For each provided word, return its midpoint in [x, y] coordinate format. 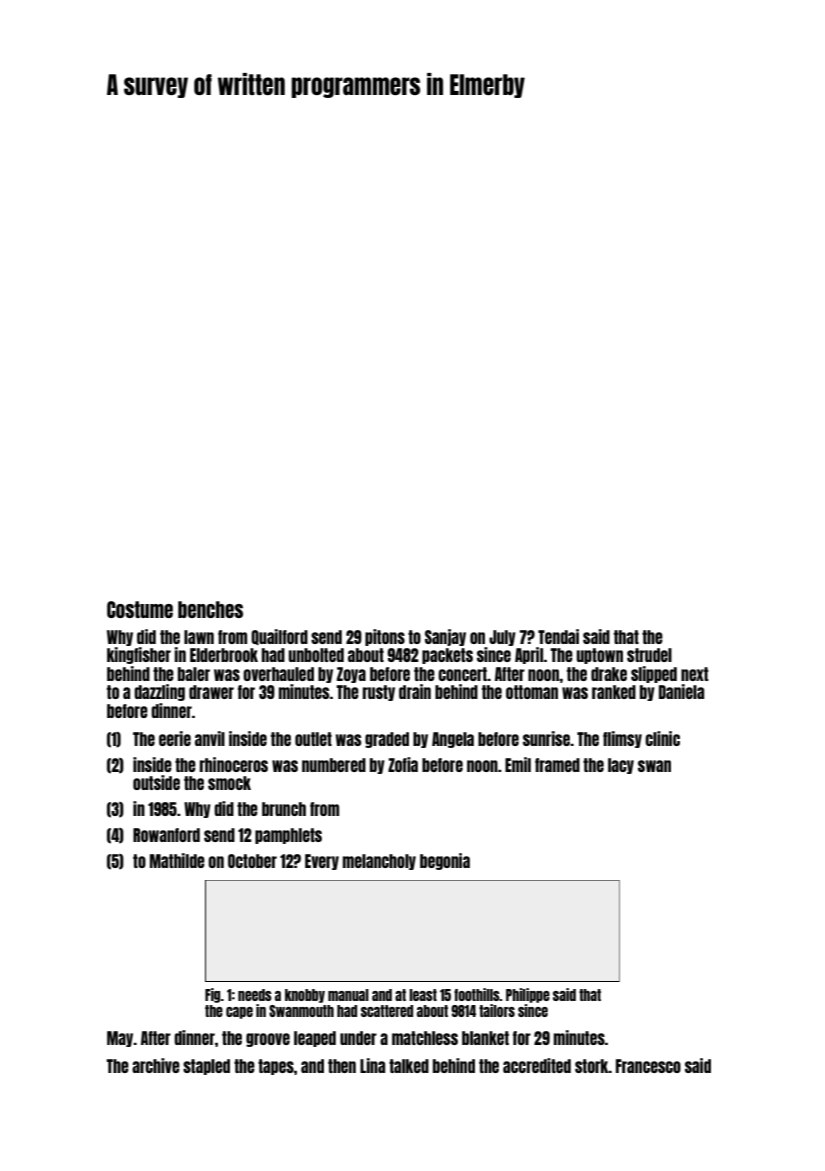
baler [194, 674]
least [423, 995]
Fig [213, 995]
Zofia [403, 764]
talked [409, 1066]
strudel [649, 655]
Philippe [528, 995]
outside [156, 782]
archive [156, 1065]
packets [447, 656]
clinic [662, 738]
